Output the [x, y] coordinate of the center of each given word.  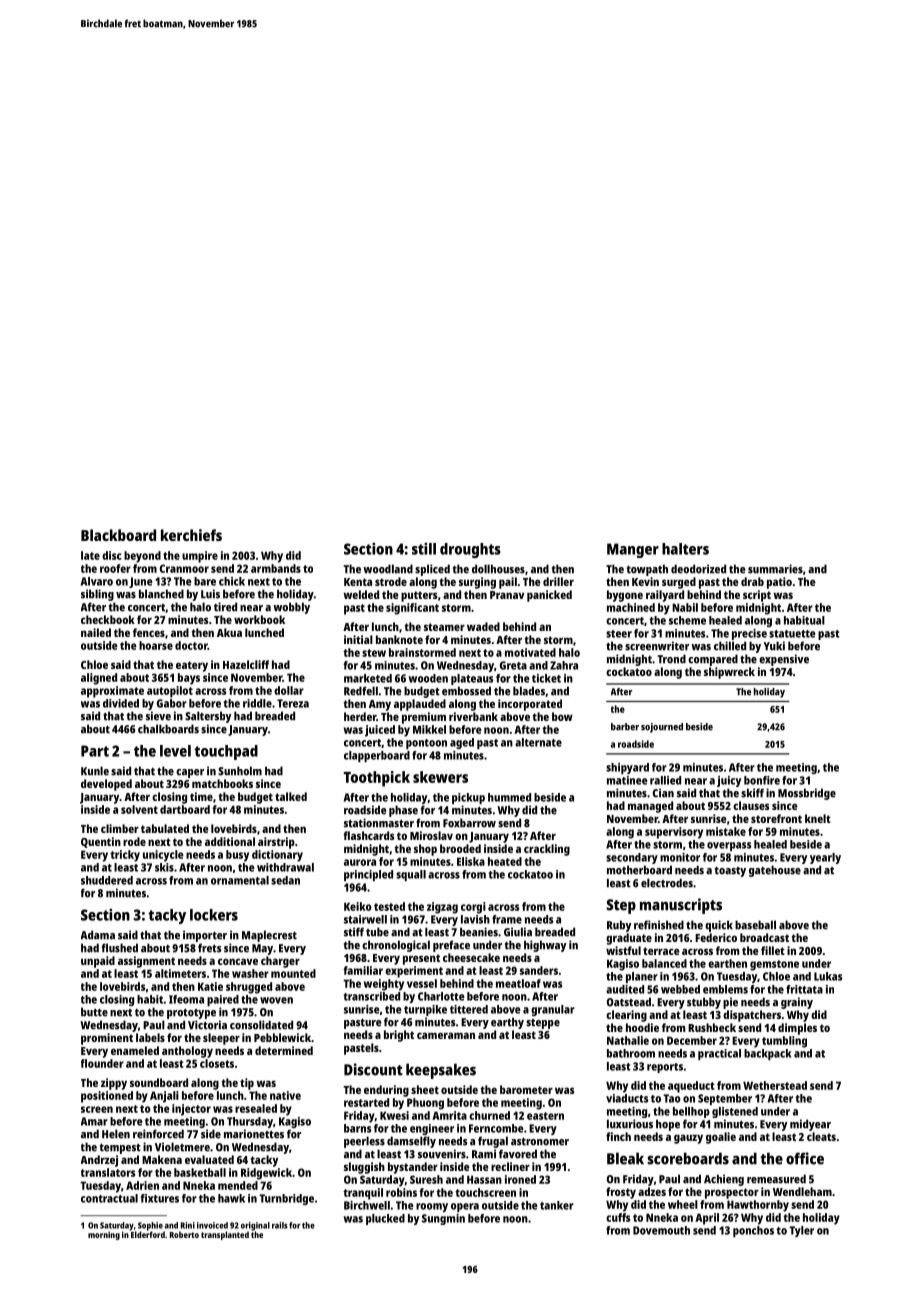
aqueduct [691, 1087]
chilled [730, 646]
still [424, 549]
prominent [107, 1039]
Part [95, 751]
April [707, 1219]
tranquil [363, 1194]
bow [562, 716]
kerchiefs [191, 535]
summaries [775, 569]
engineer [432, 1129]
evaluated [209, 1159]
